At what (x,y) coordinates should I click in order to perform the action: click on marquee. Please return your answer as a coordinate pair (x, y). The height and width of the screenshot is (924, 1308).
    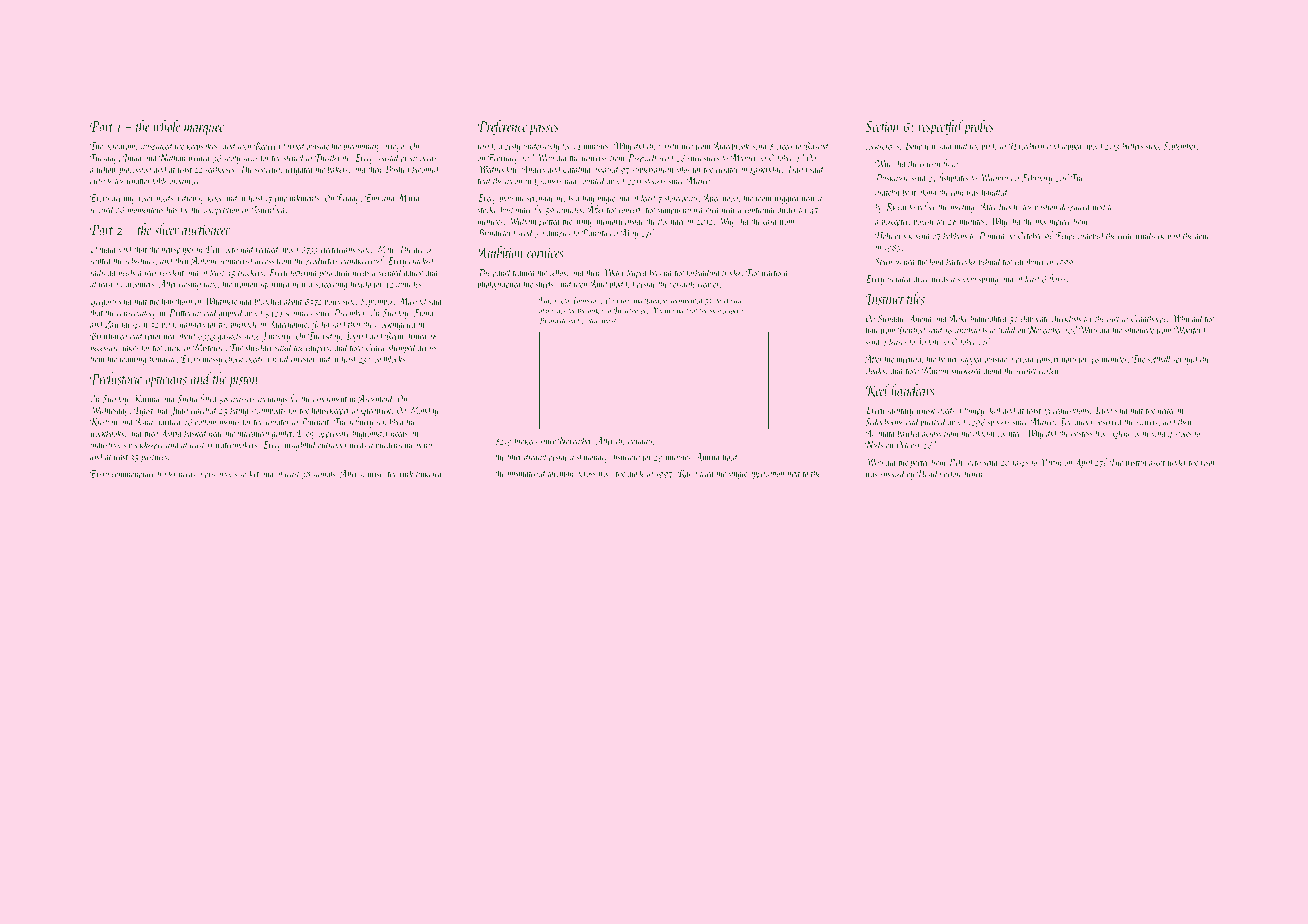
    Looking at the image, I should click on (204, 130).
